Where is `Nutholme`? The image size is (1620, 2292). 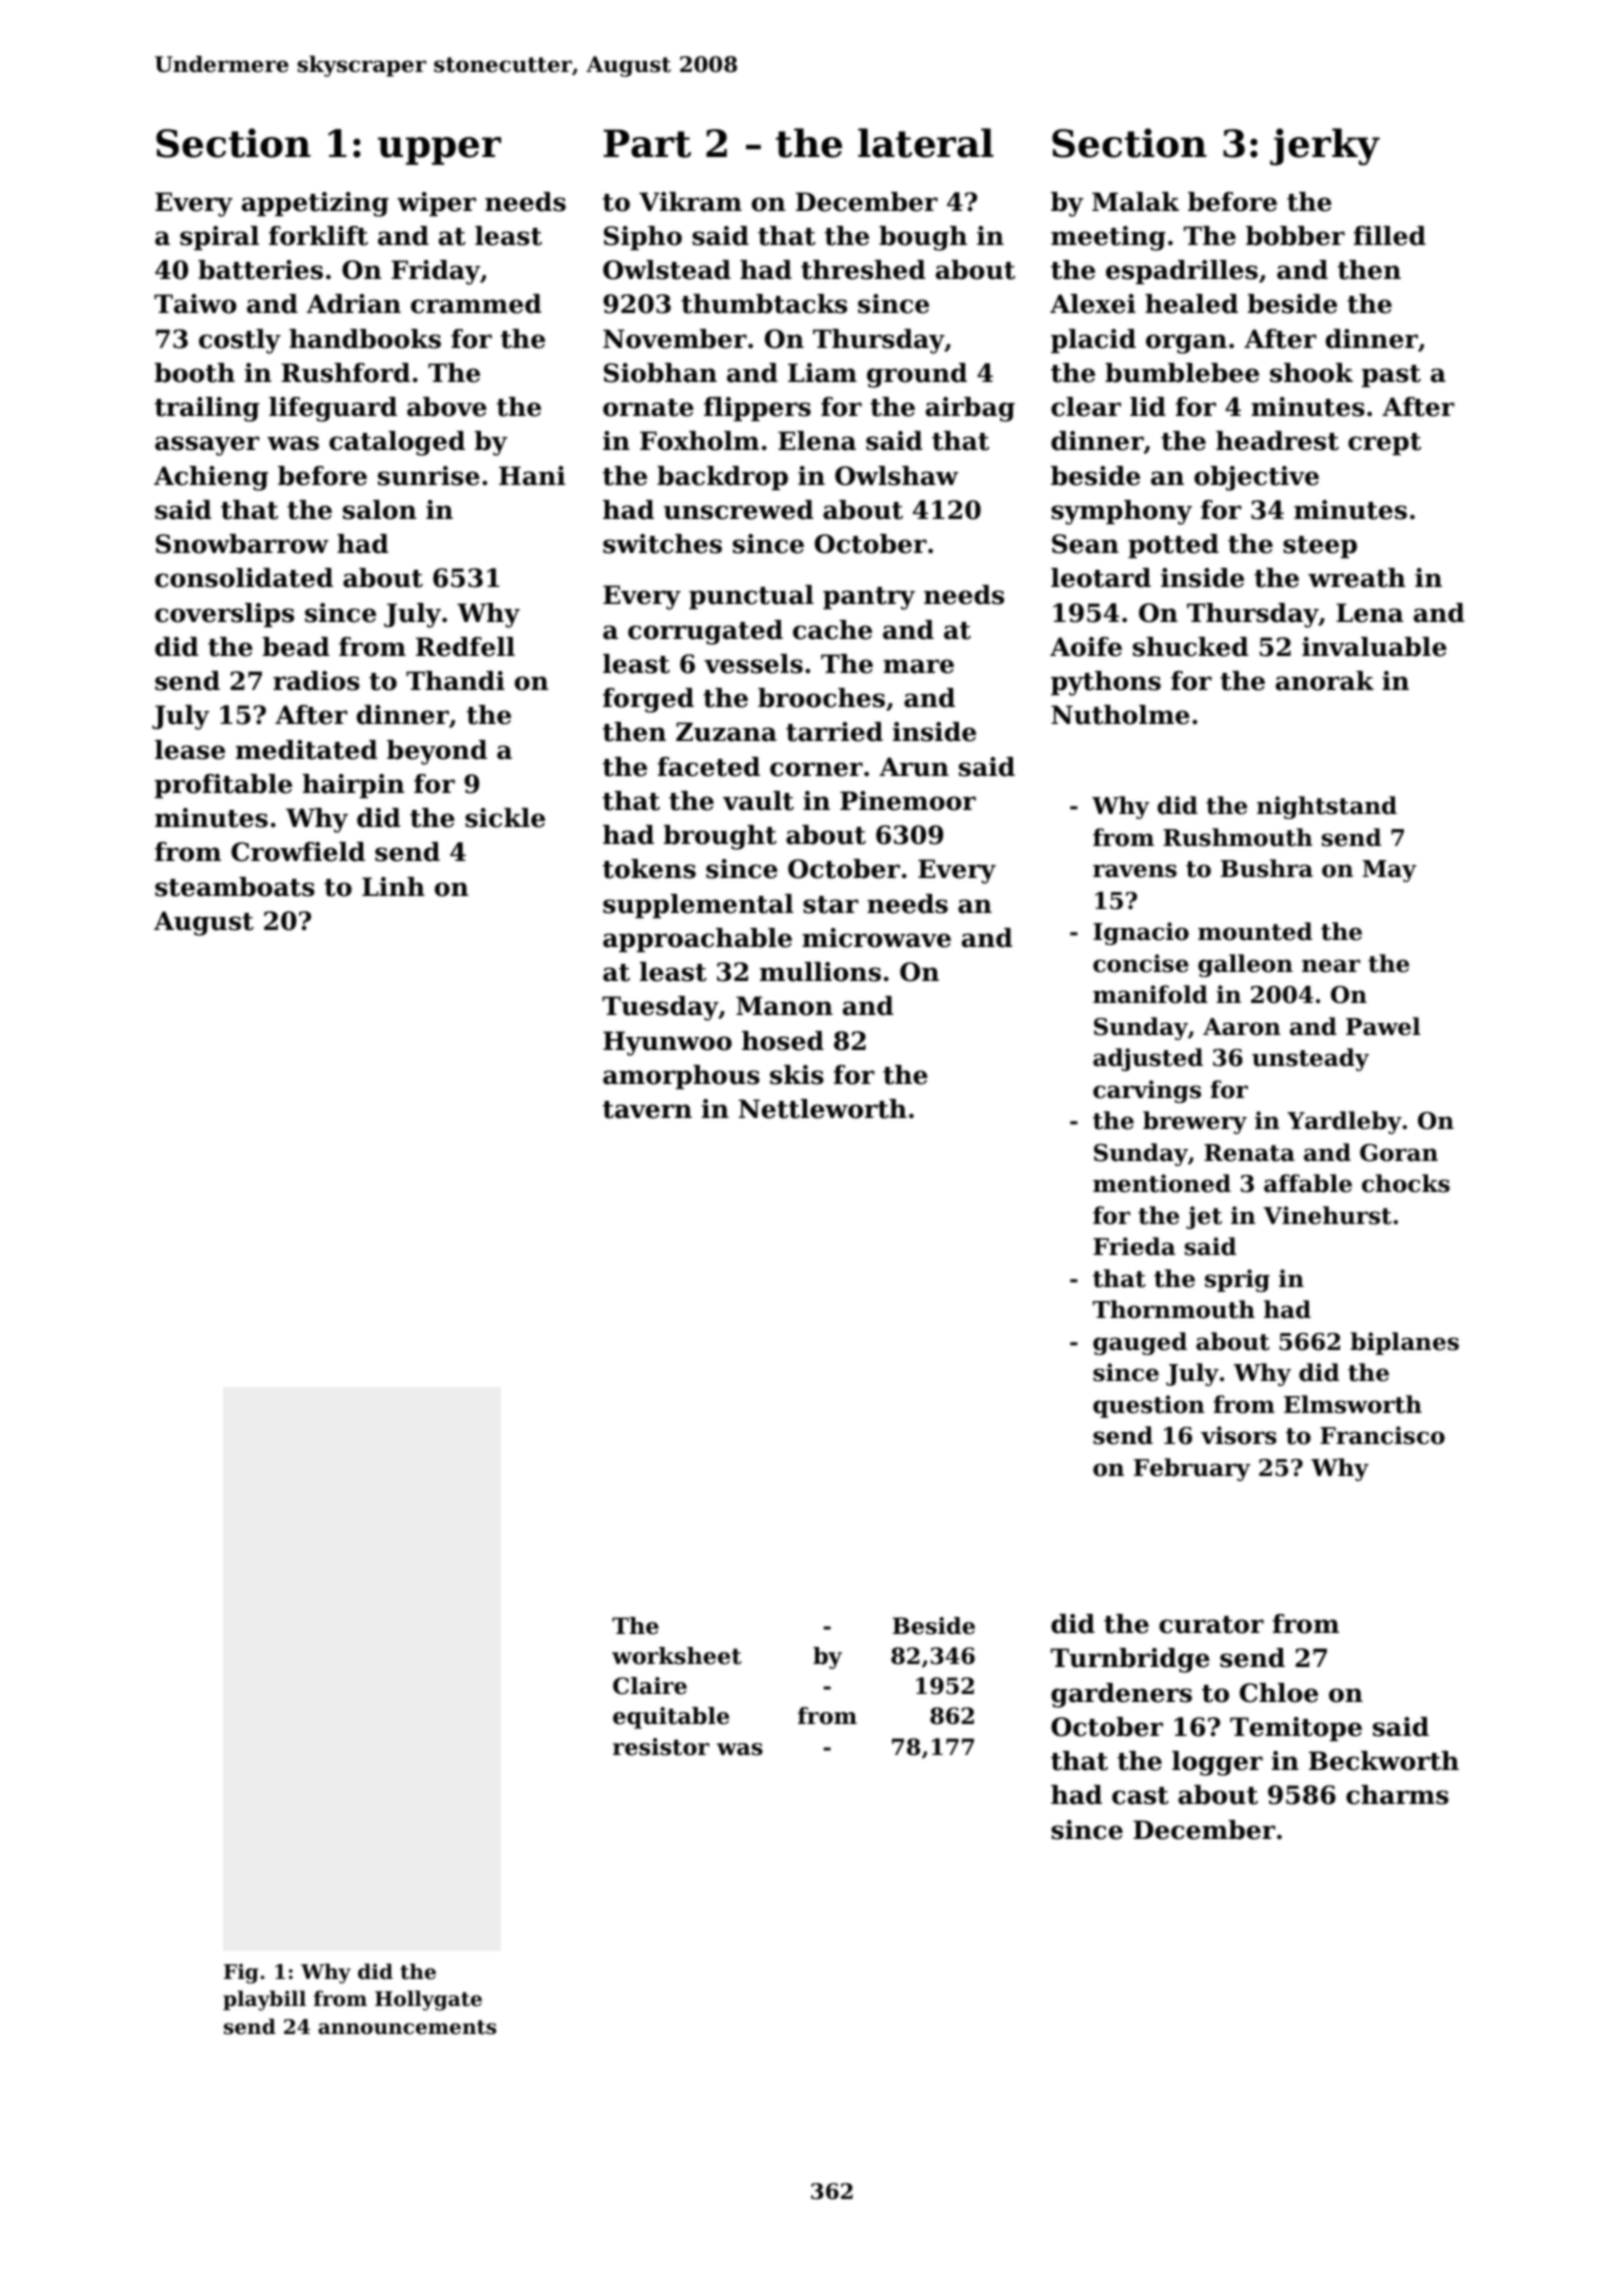
Nutholme is located at coordinates (1120, 715).
